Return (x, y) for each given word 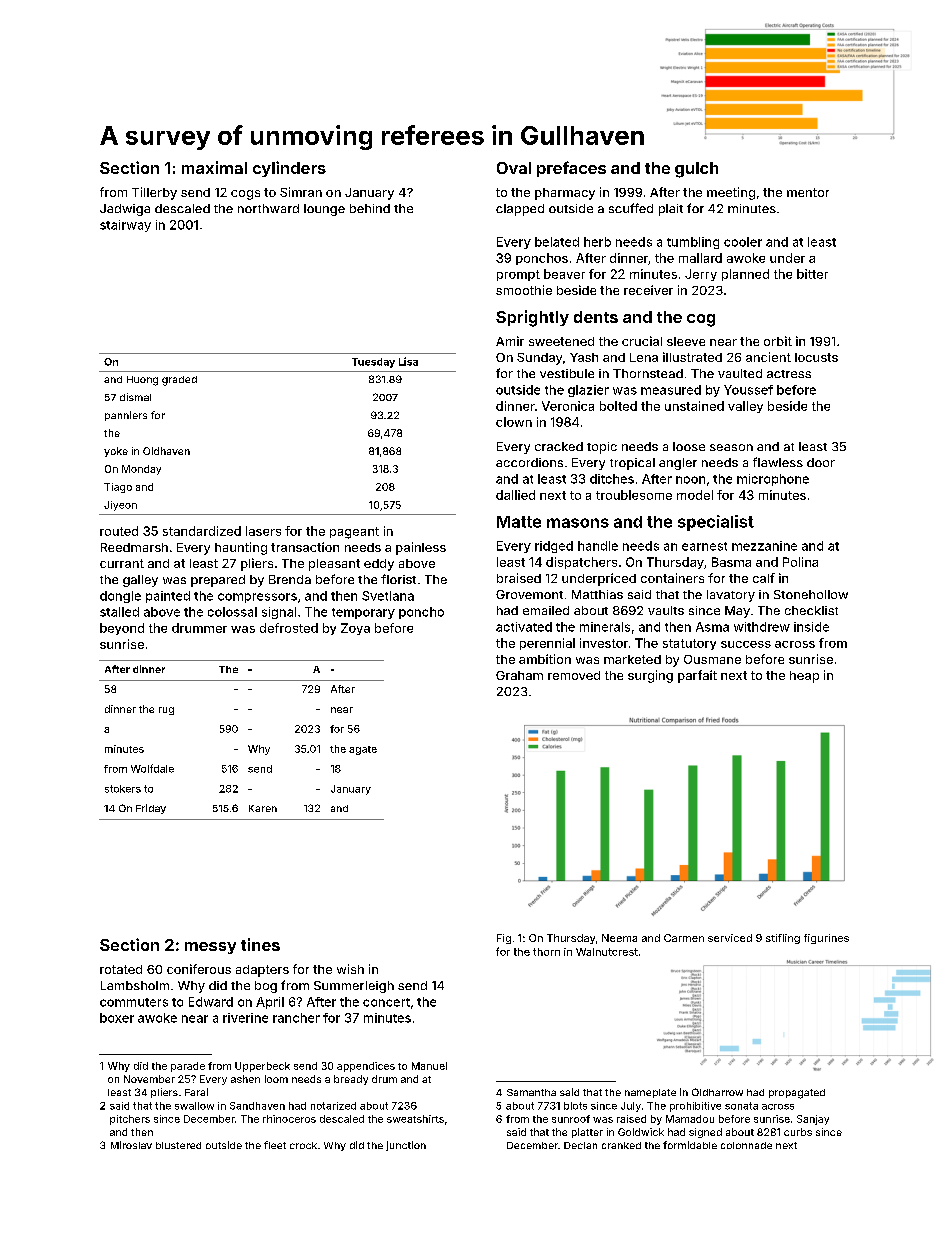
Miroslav (131, 1145)
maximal (214, 167)
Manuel (429, 1066)
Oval (514, 168)
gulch (696, 170)
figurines (826, 939)
